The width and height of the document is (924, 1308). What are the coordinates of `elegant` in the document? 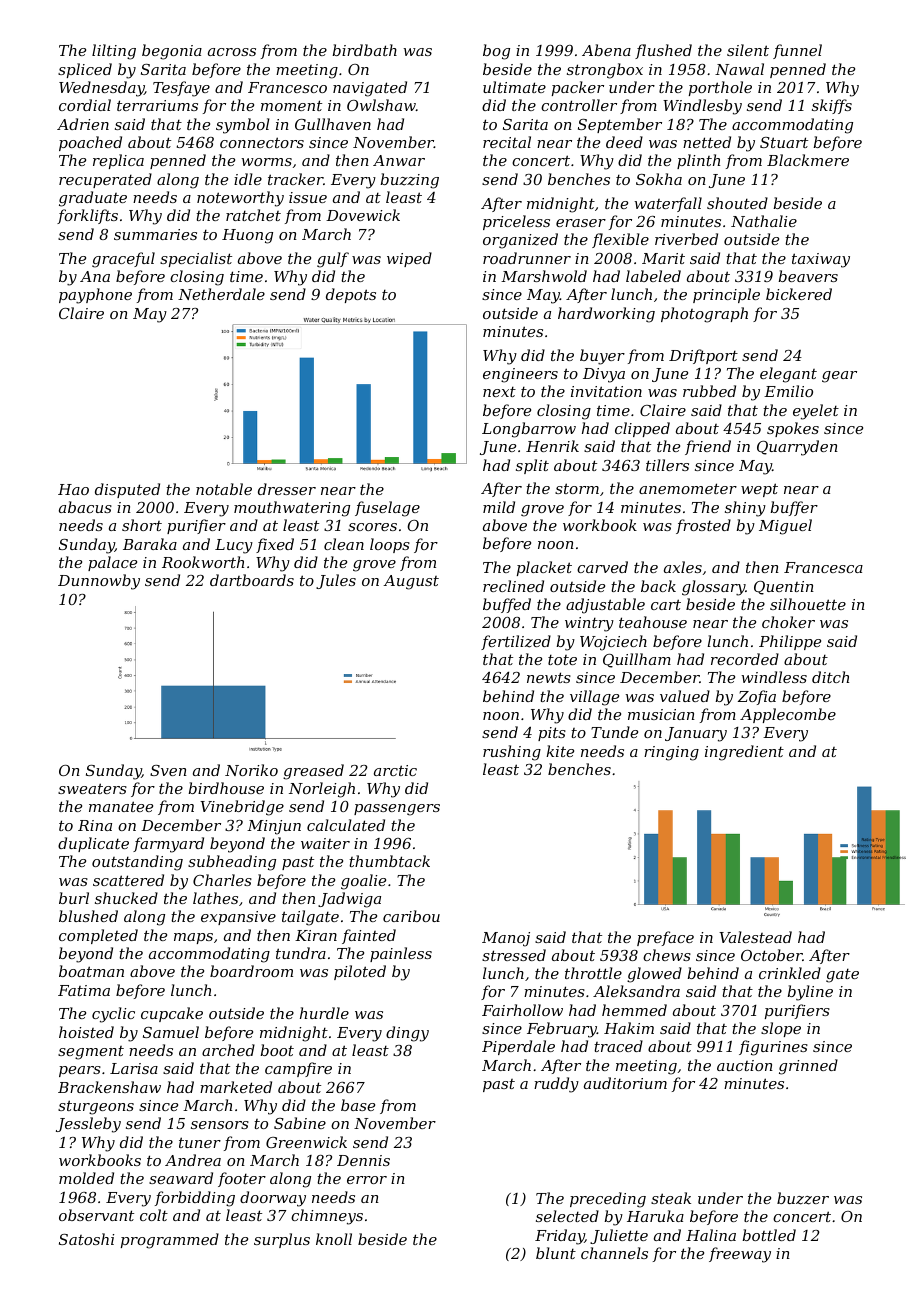 It's located at (788, 375).
